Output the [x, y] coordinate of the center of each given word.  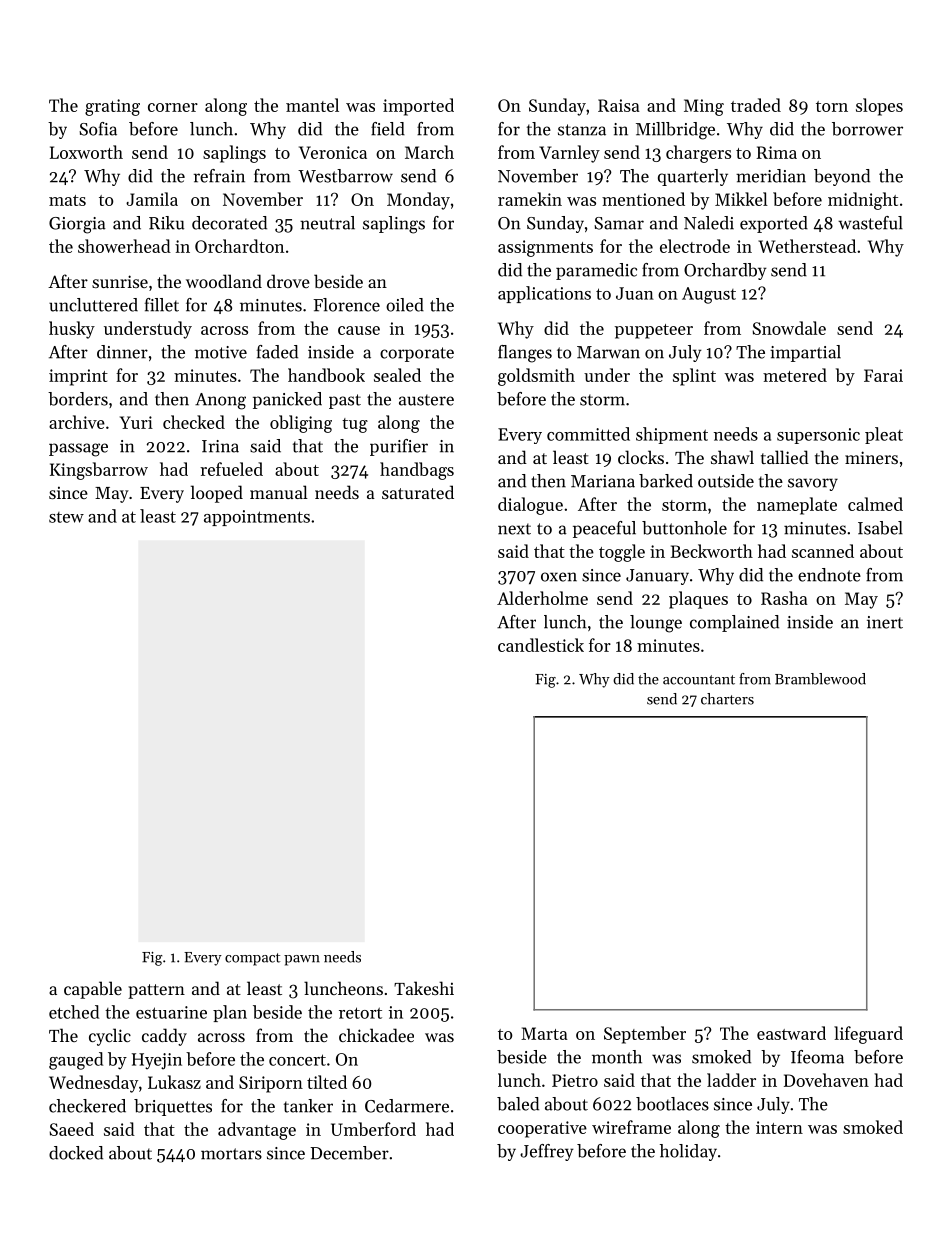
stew [66, 517]
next [514, 529]
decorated [229, 223]
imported [418, 107]
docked [76, 1153]
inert [885, 622]
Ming [704, 107]
